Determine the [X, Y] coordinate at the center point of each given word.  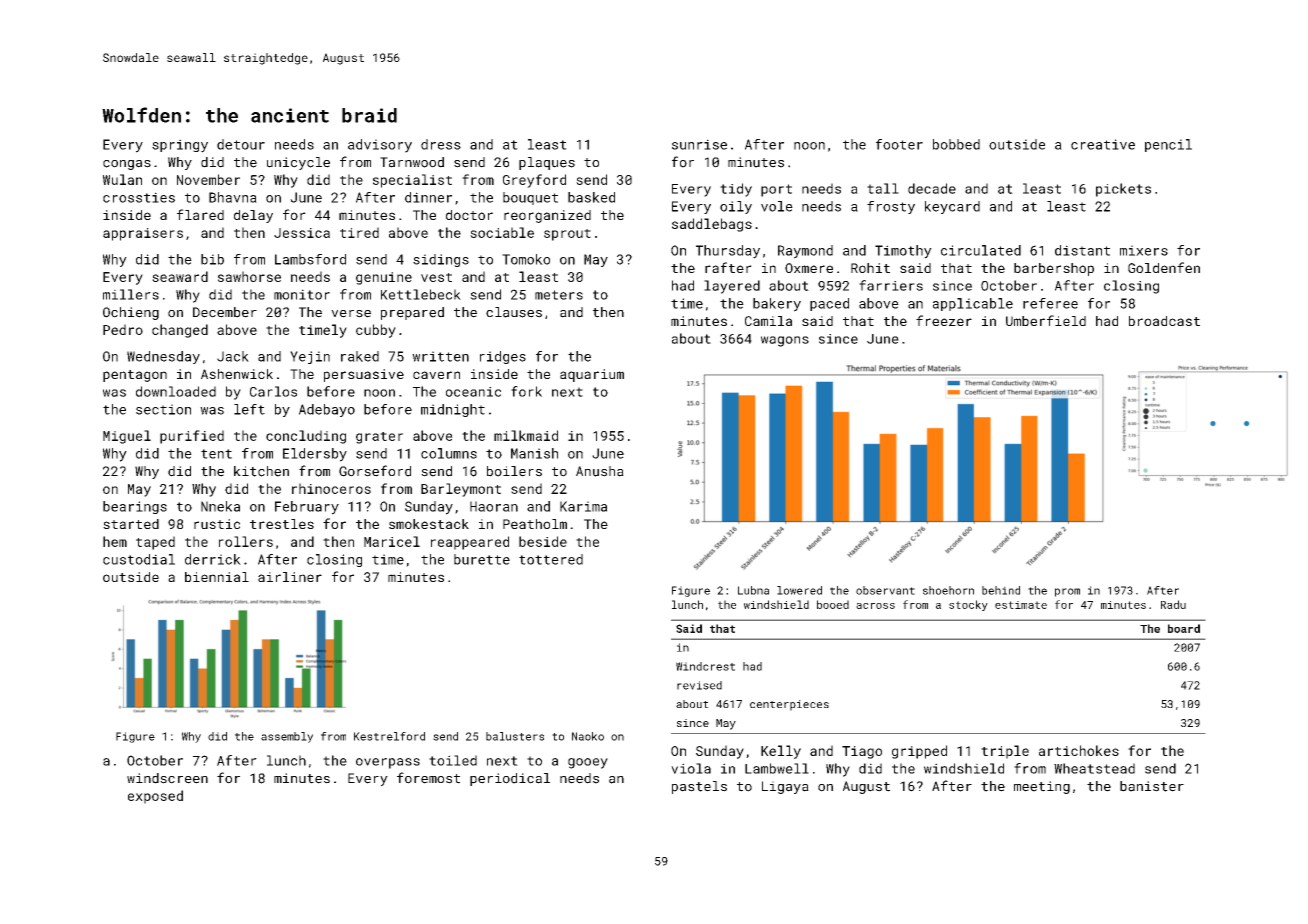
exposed [155, 797]
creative [1103, 144]
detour [241, 144]
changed [180, 331]
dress [441, 144]
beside [543, 541]
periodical [510, 779]
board [1184, 628]
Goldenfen [1164, 267]
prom [1067, 592]
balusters [515, 736]
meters [559, 295]
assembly [287, 737]
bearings [135, 507]
